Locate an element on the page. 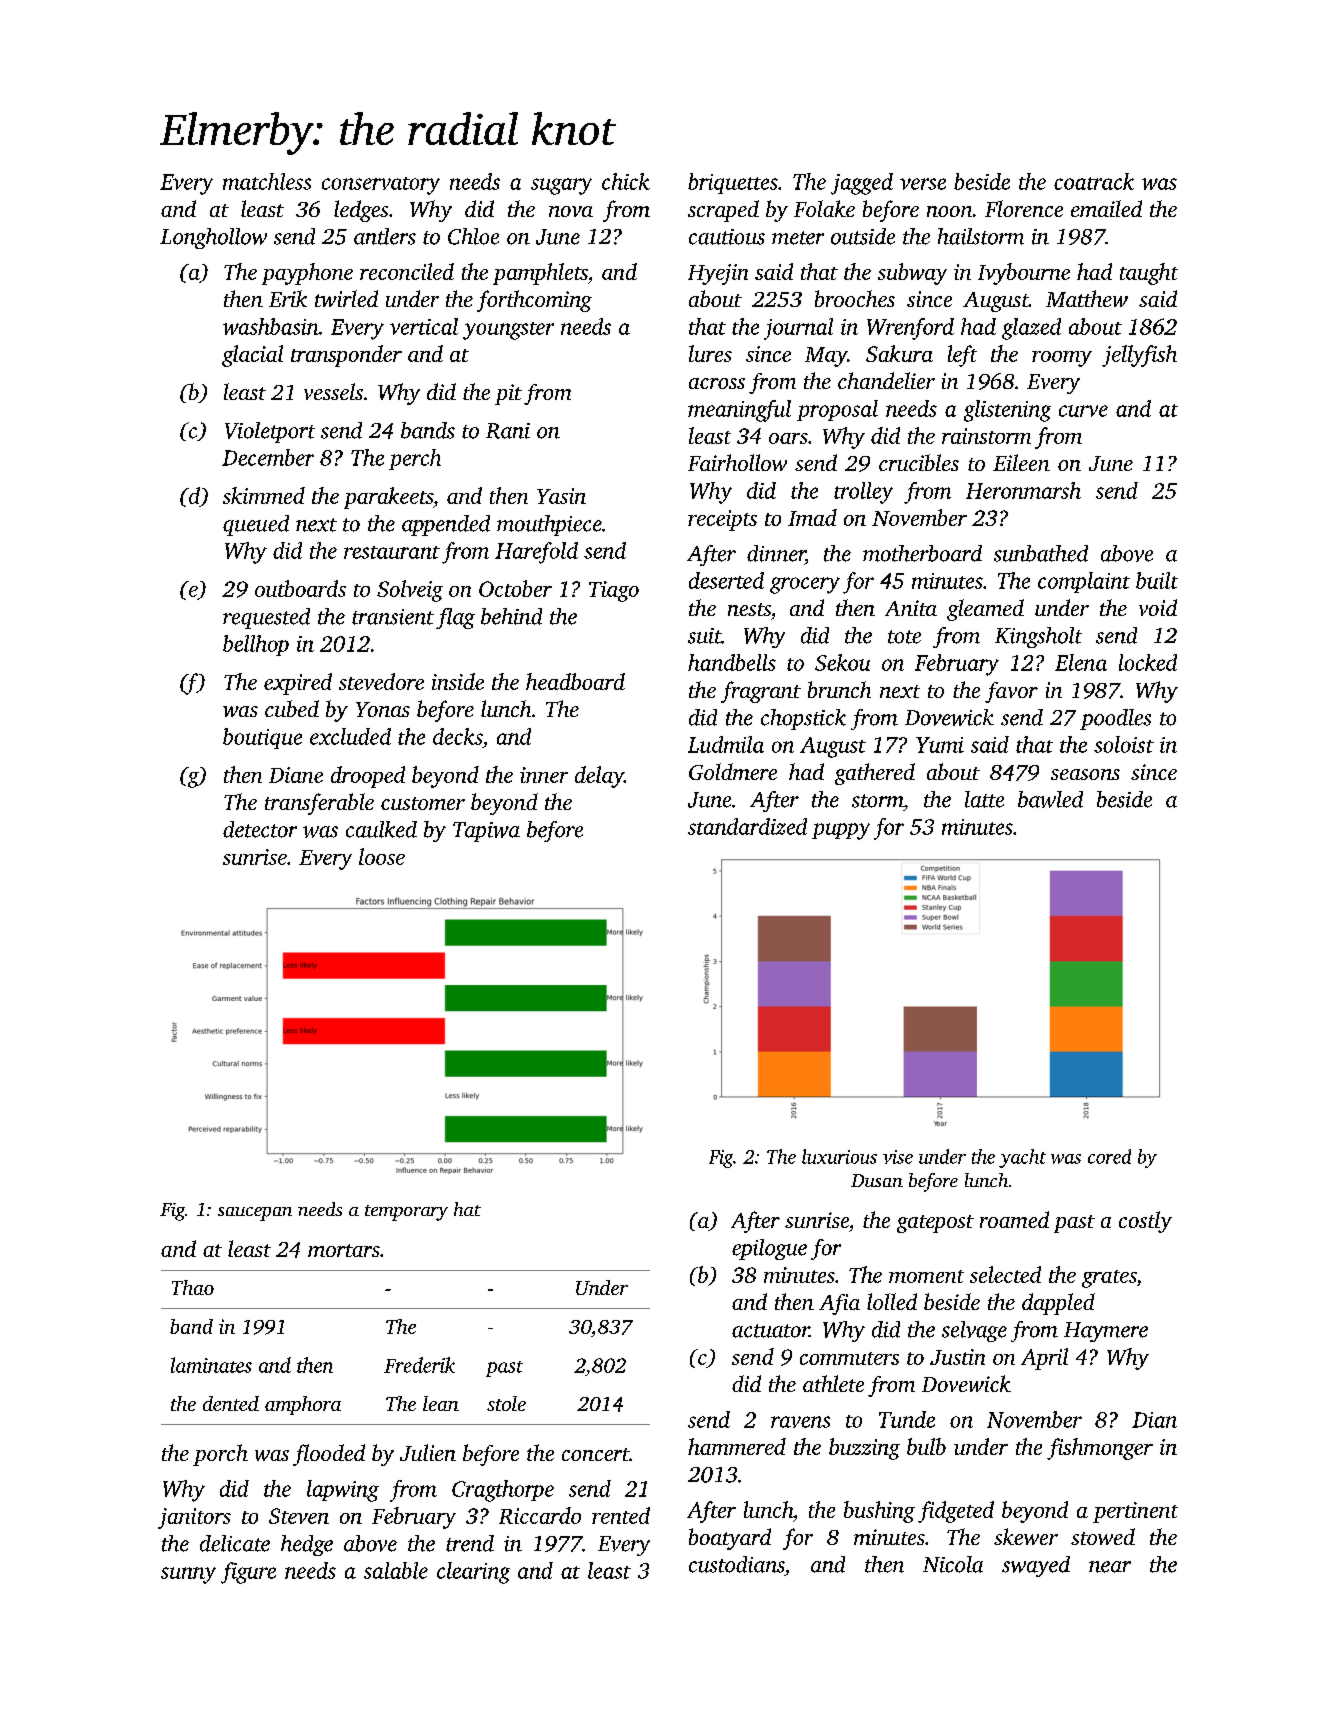 Image resolution: width=1338 pixels, height=1731 pixels. stowed is located at coordinates (1103, 1536).
